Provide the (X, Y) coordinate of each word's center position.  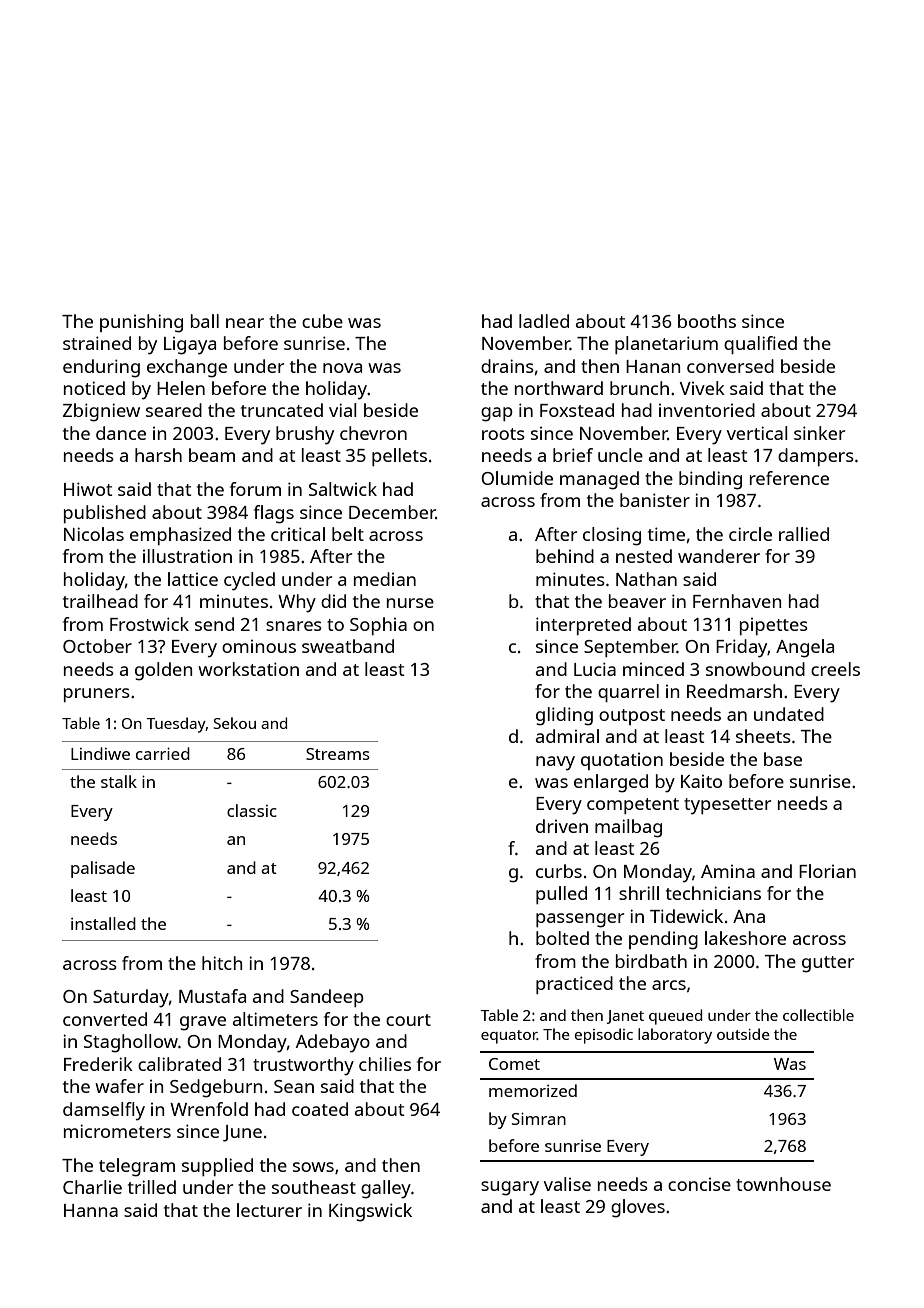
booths (707, 321)
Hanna (91, 1210)
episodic (604, 1036)
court (408, 1020)
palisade (103, 869)
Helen (181, 388)
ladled (544, 321)
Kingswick (370, 1212)
